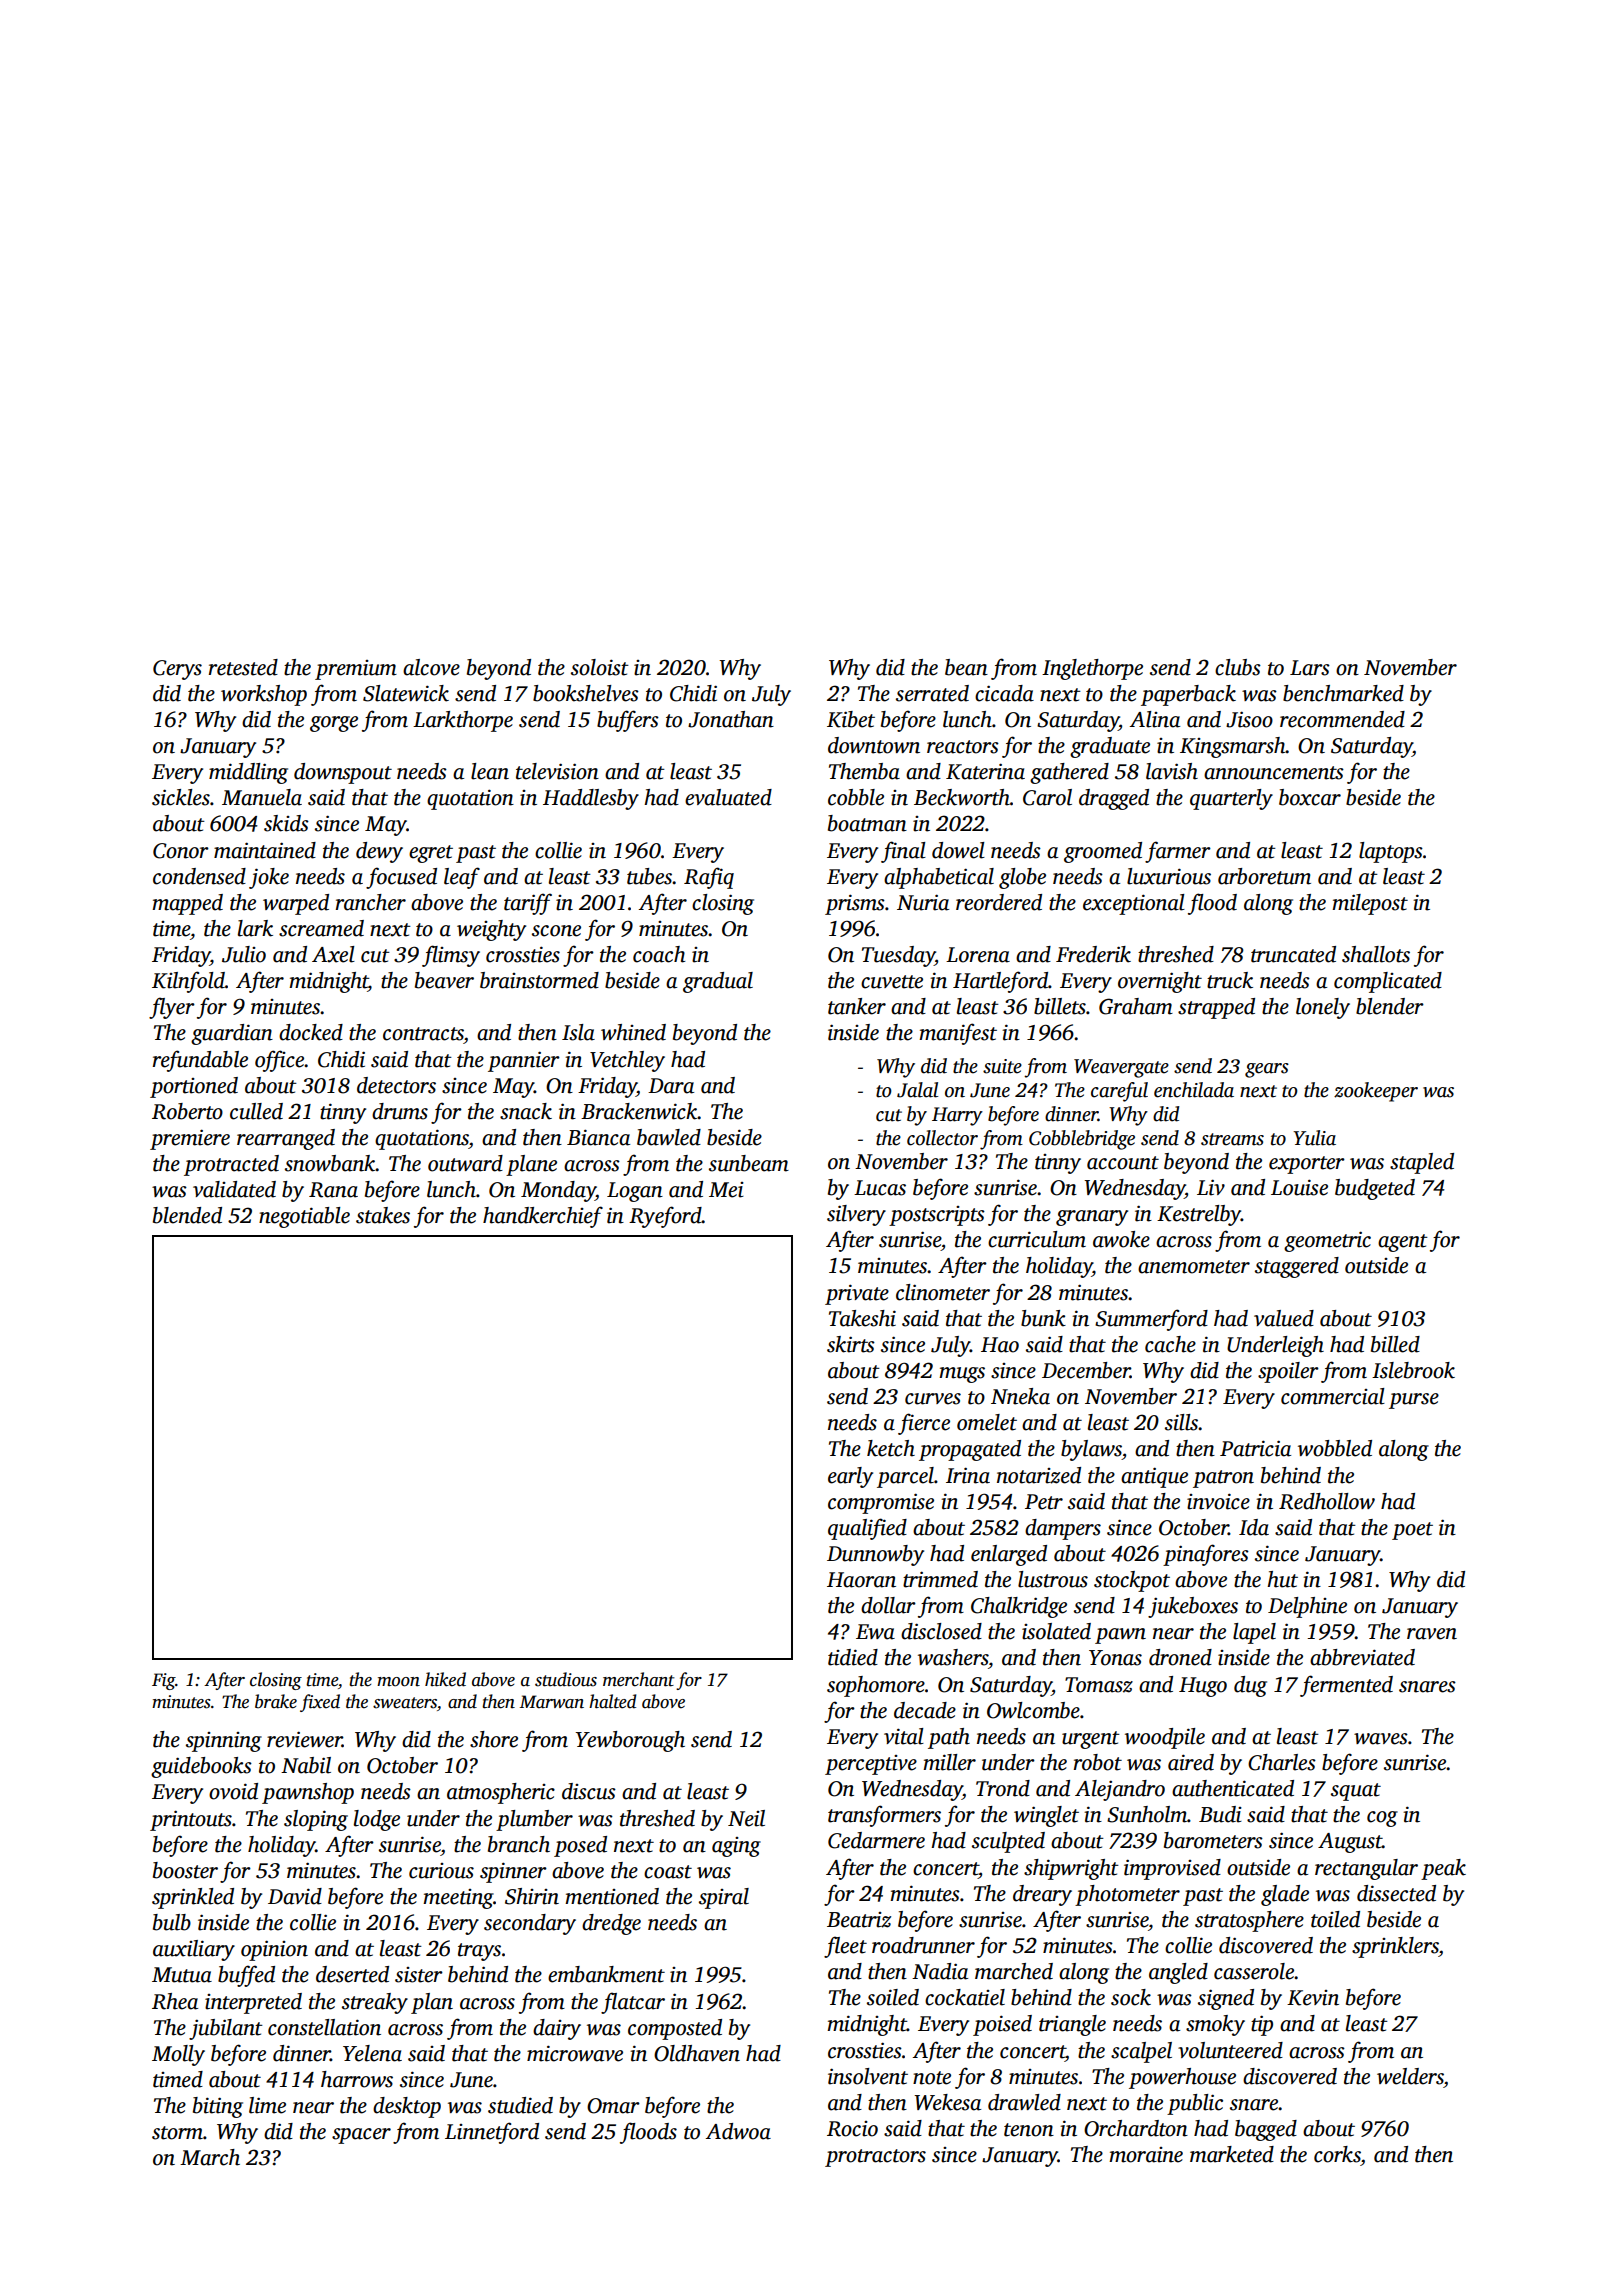 The image size is (1620, 2292). What do you see at coordinates (492, 2133) in the screenshot?
I see `Linnetford` at bounding box center [492, 2133].
